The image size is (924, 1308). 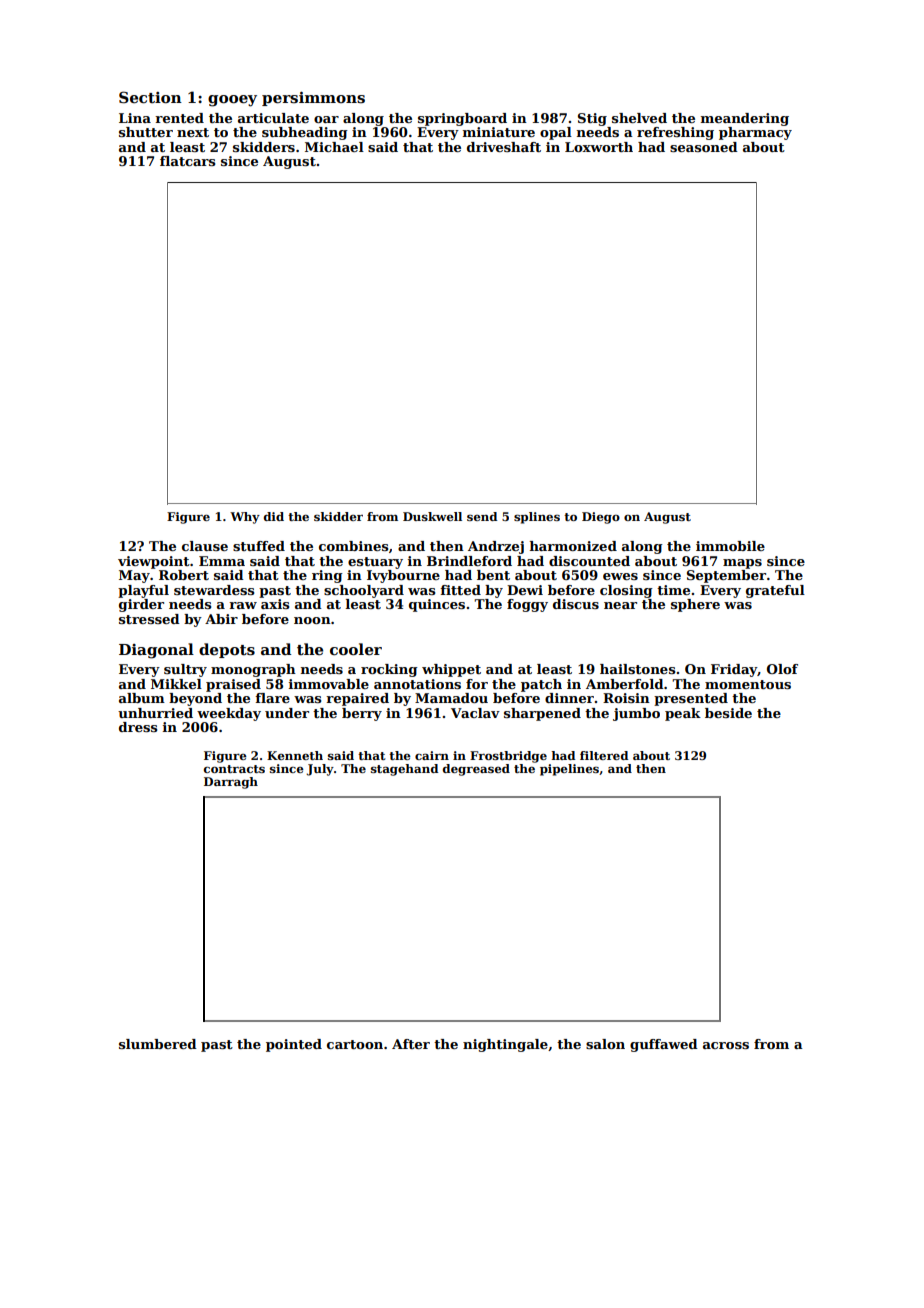 I want to click on Why, so click(x=245, y=518).
